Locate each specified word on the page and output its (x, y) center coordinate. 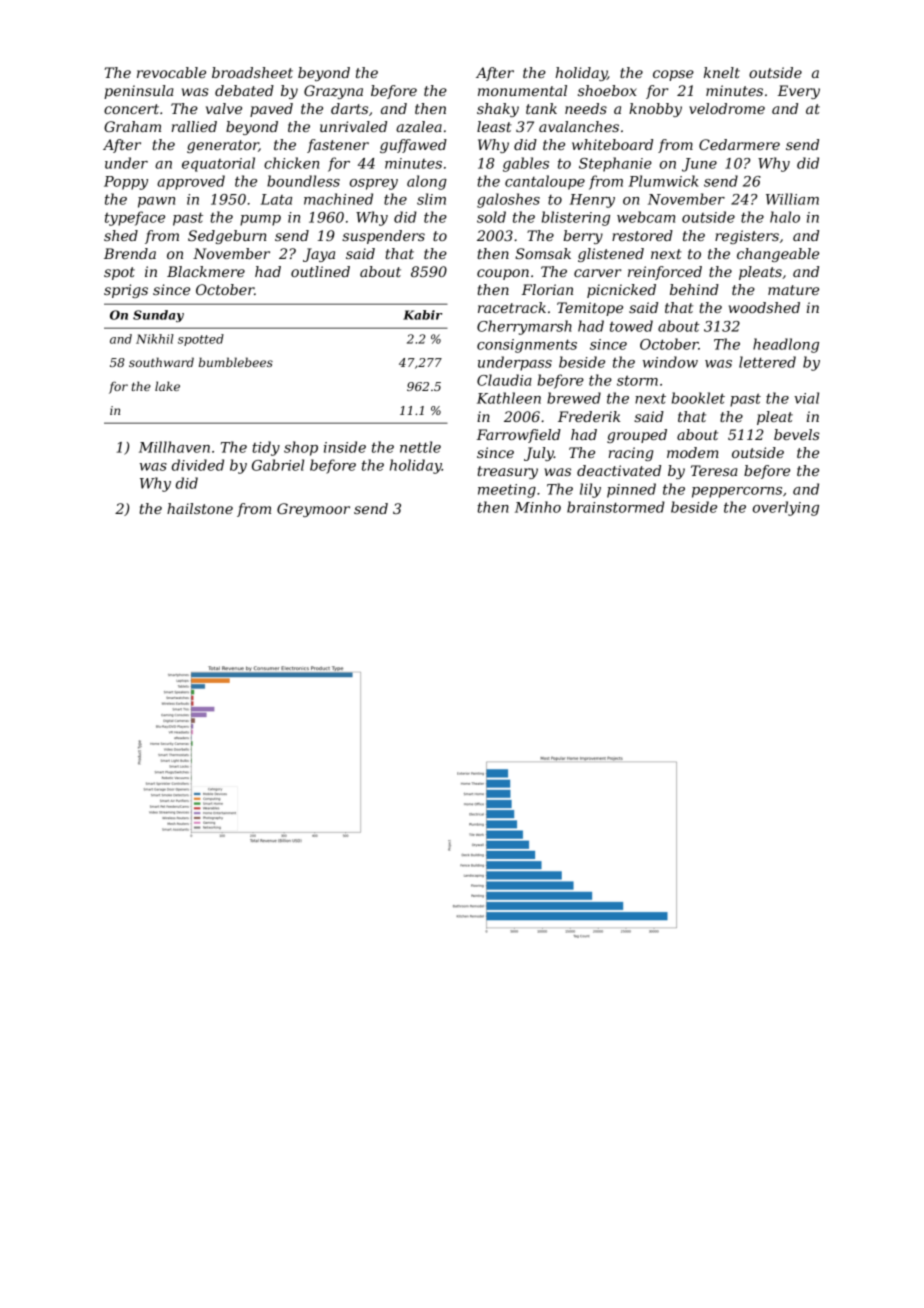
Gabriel (278, 465)
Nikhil (155, 339)
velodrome (727, 108)
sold (491, 217)
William (792, 199)
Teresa (714, 470)
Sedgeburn (227, 237)
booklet (698, 398)
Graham (132, 126)
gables (526, 164)
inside (345, 447)
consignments (527, 346)
